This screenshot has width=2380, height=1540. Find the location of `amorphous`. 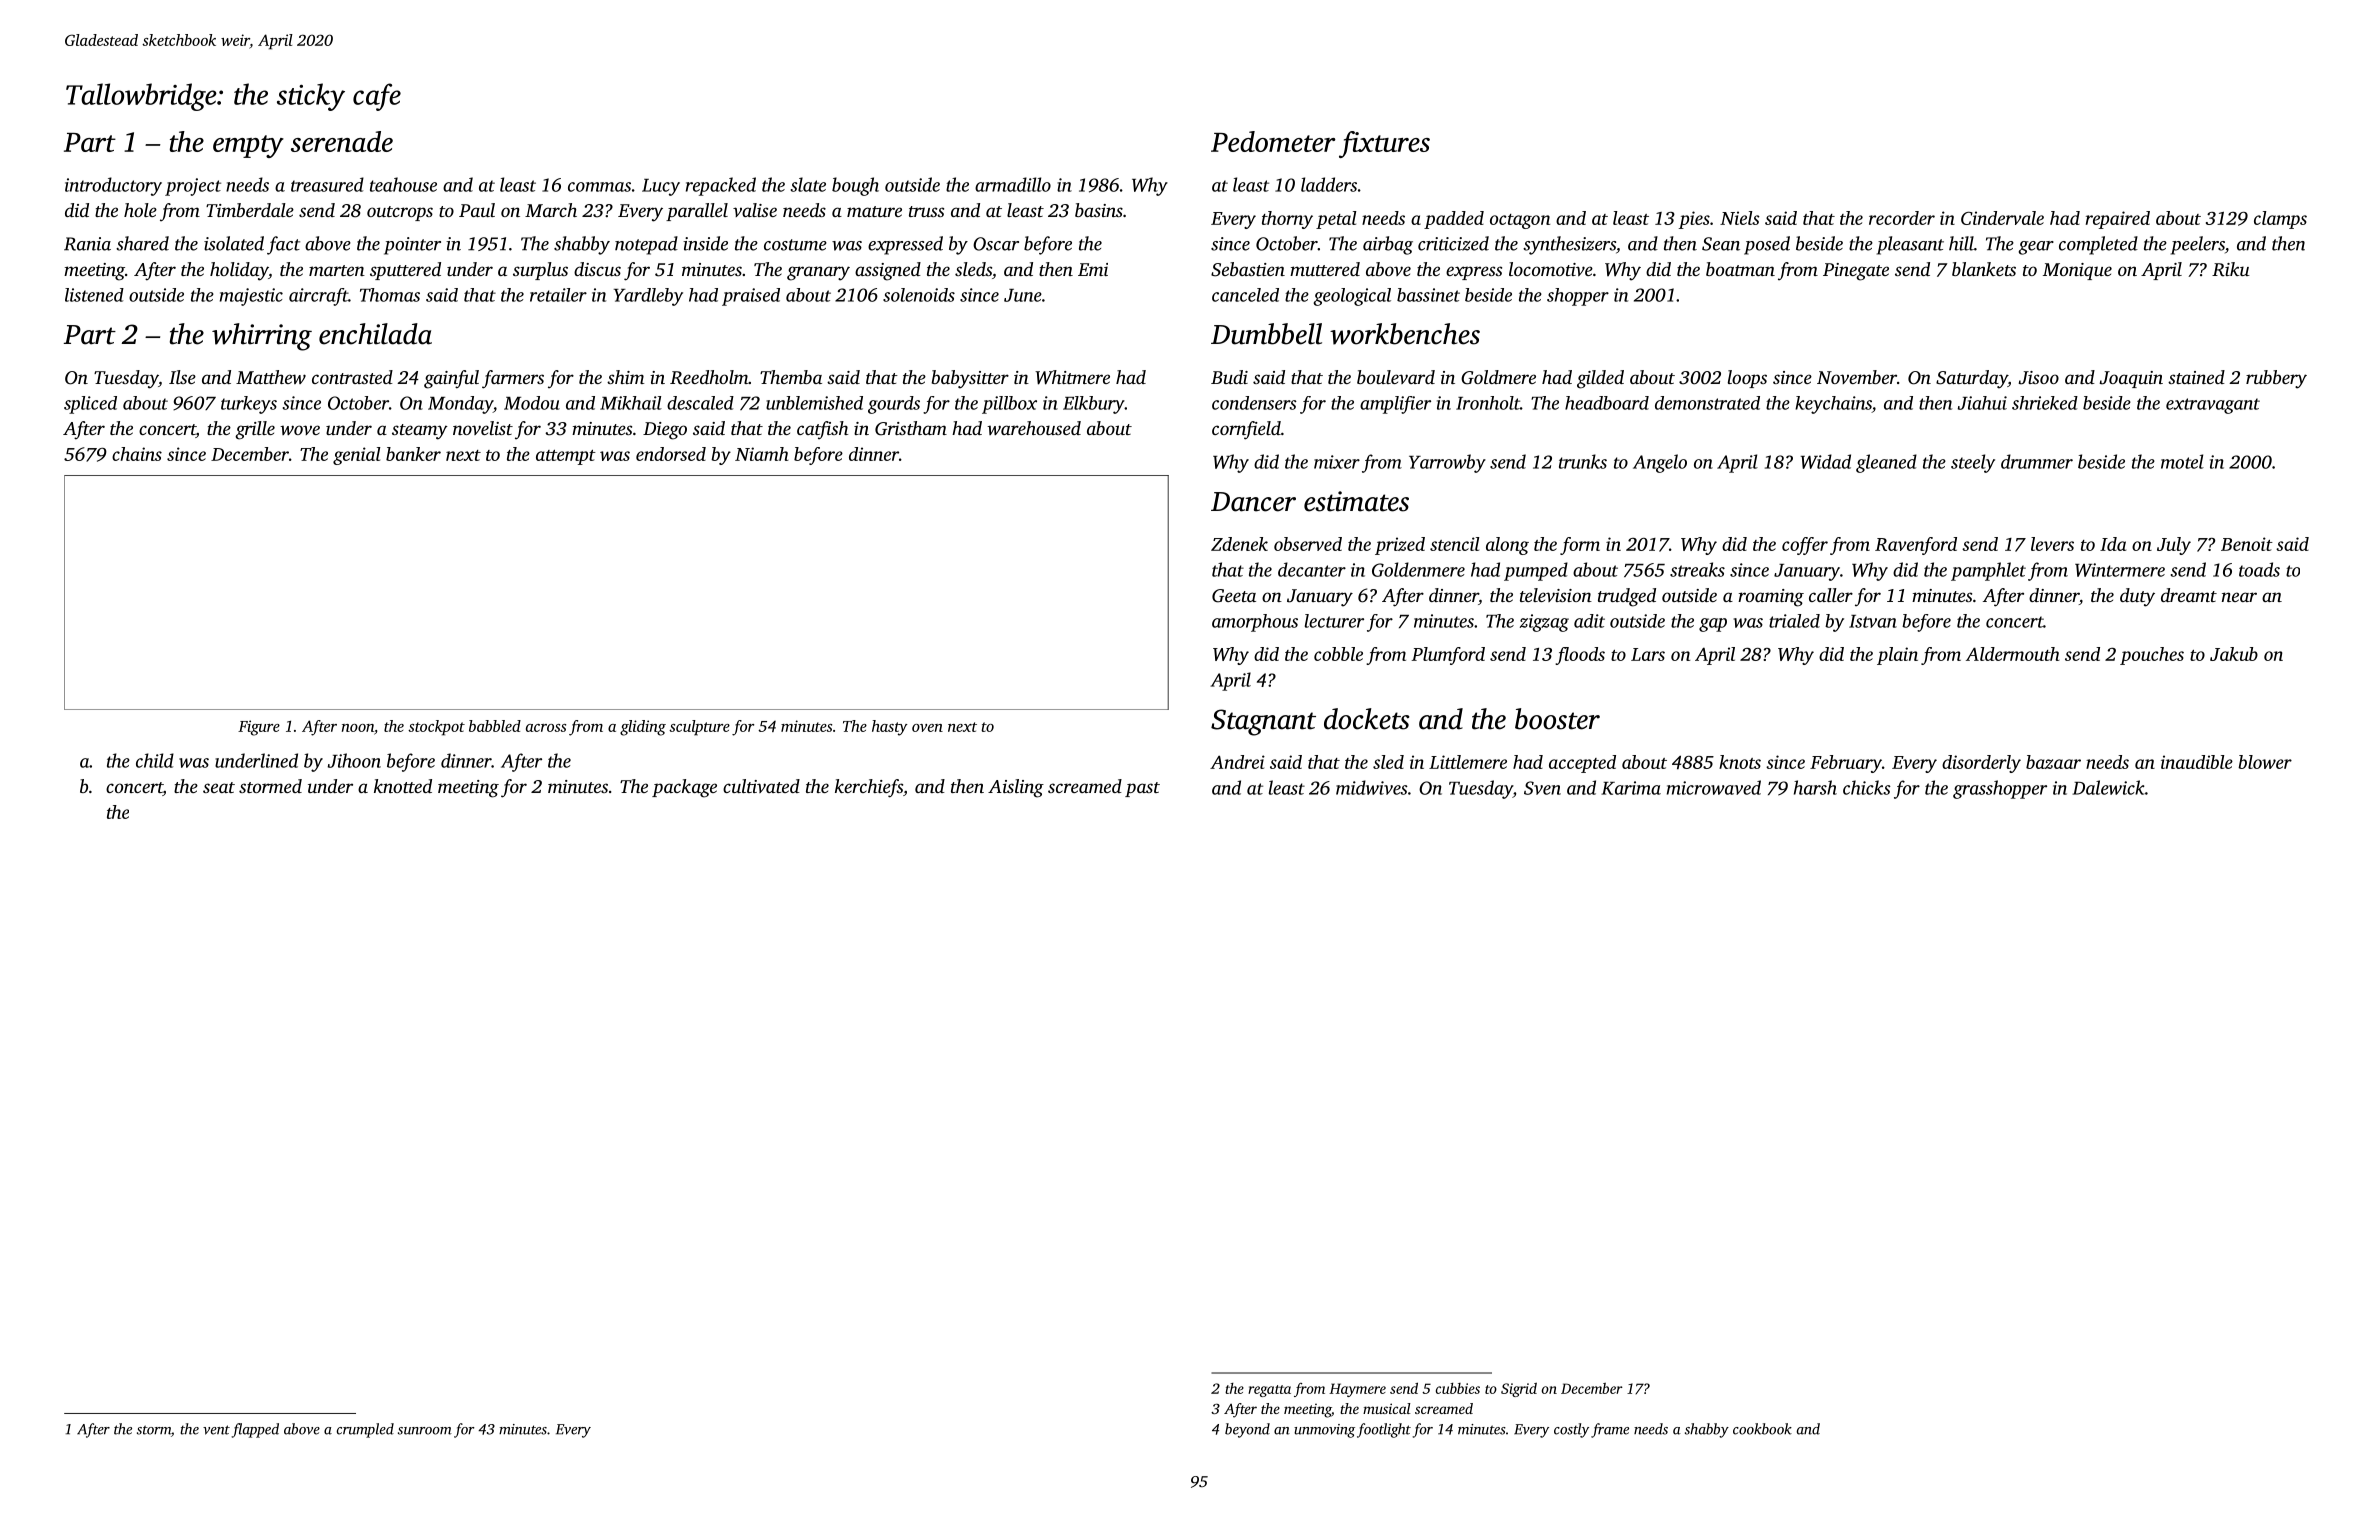

amorphous is located at coordinates (1255, 623).
